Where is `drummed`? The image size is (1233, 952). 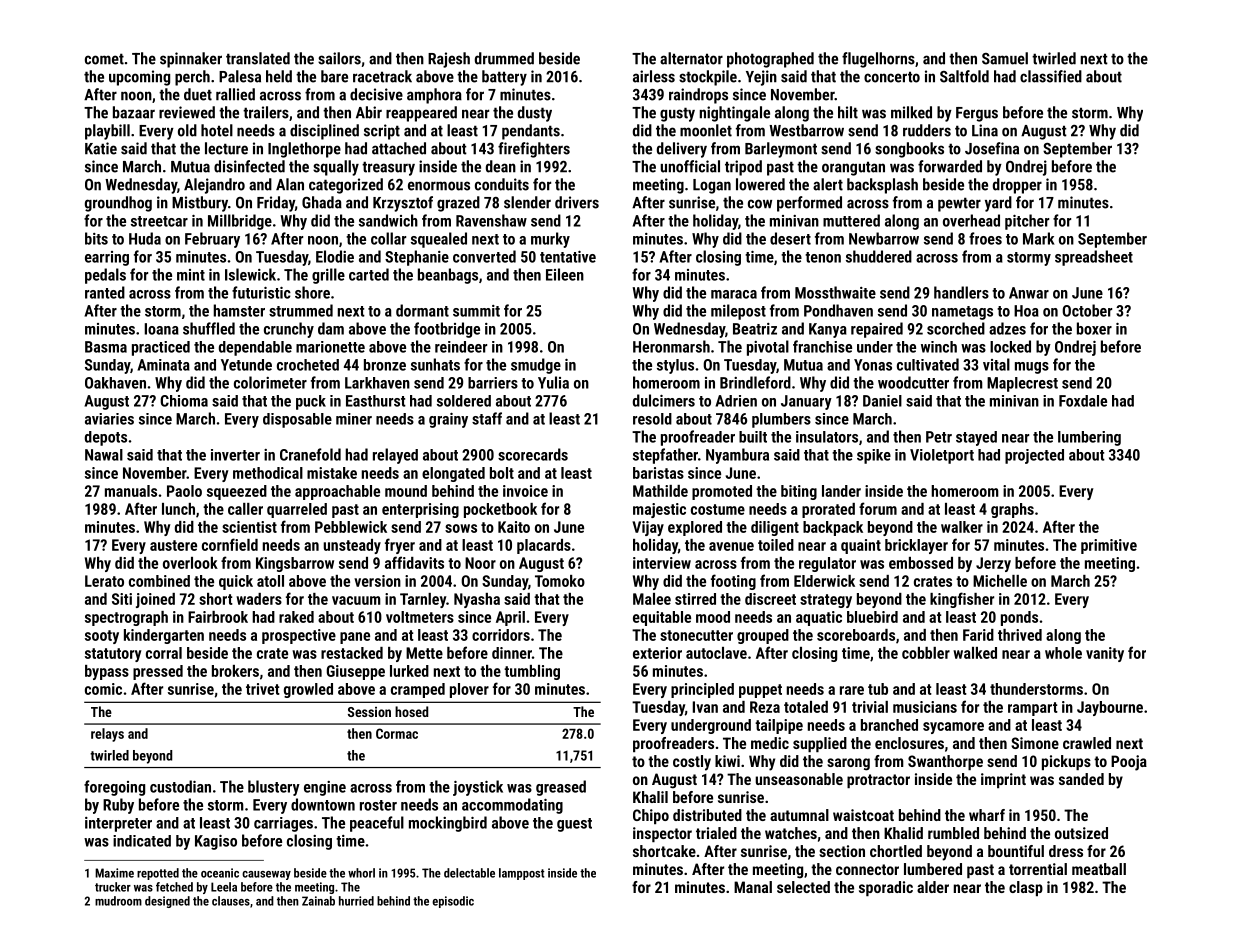
drummed is located at coordinates (504, 58).
